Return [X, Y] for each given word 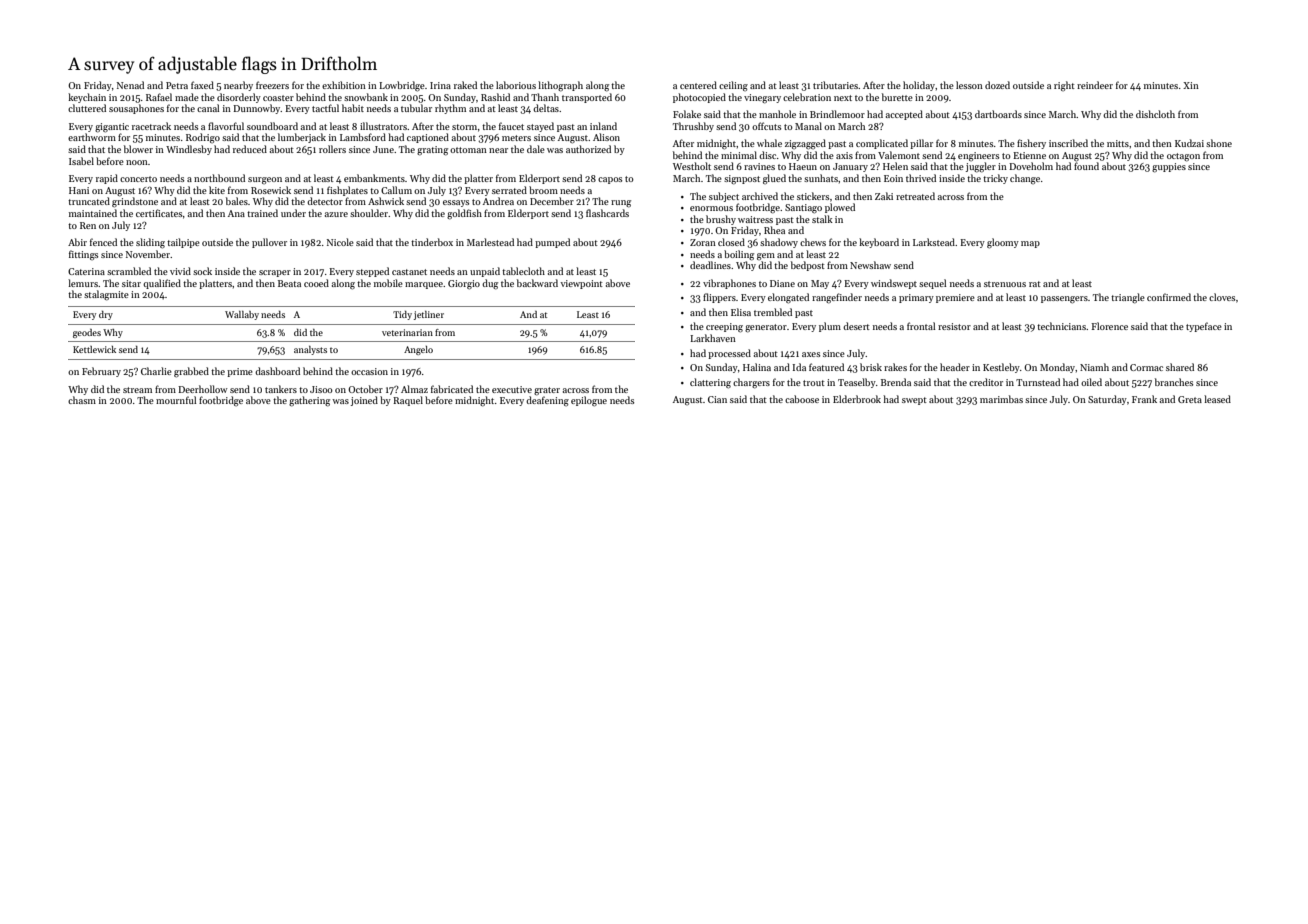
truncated [89, 201]
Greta [1190, 399]
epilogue [589, 401]
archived [760, 196]
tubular [416, 108]
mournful [176, 400]
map [1030, 244]
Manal [808, 126]
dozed [997, 85]
